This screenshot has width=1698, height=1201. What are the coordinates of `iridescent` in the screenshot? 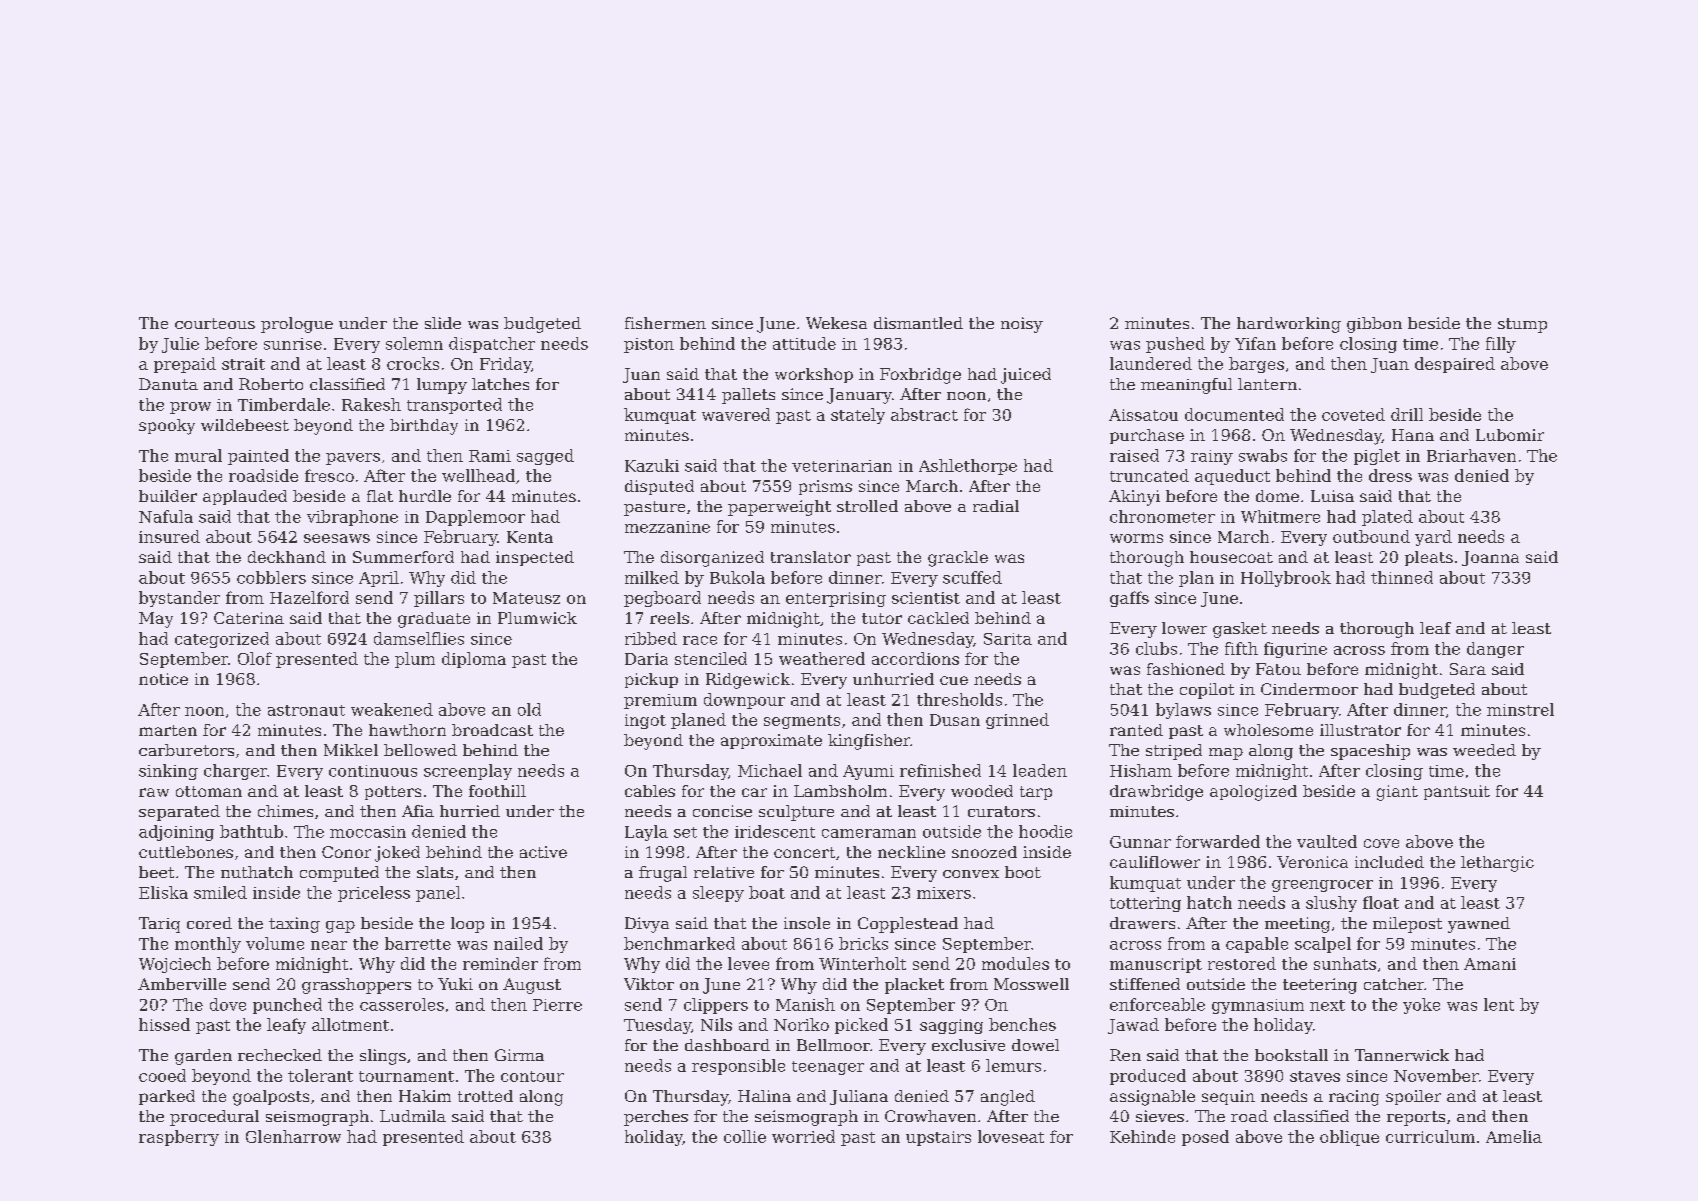 It's located at (775, 831).
